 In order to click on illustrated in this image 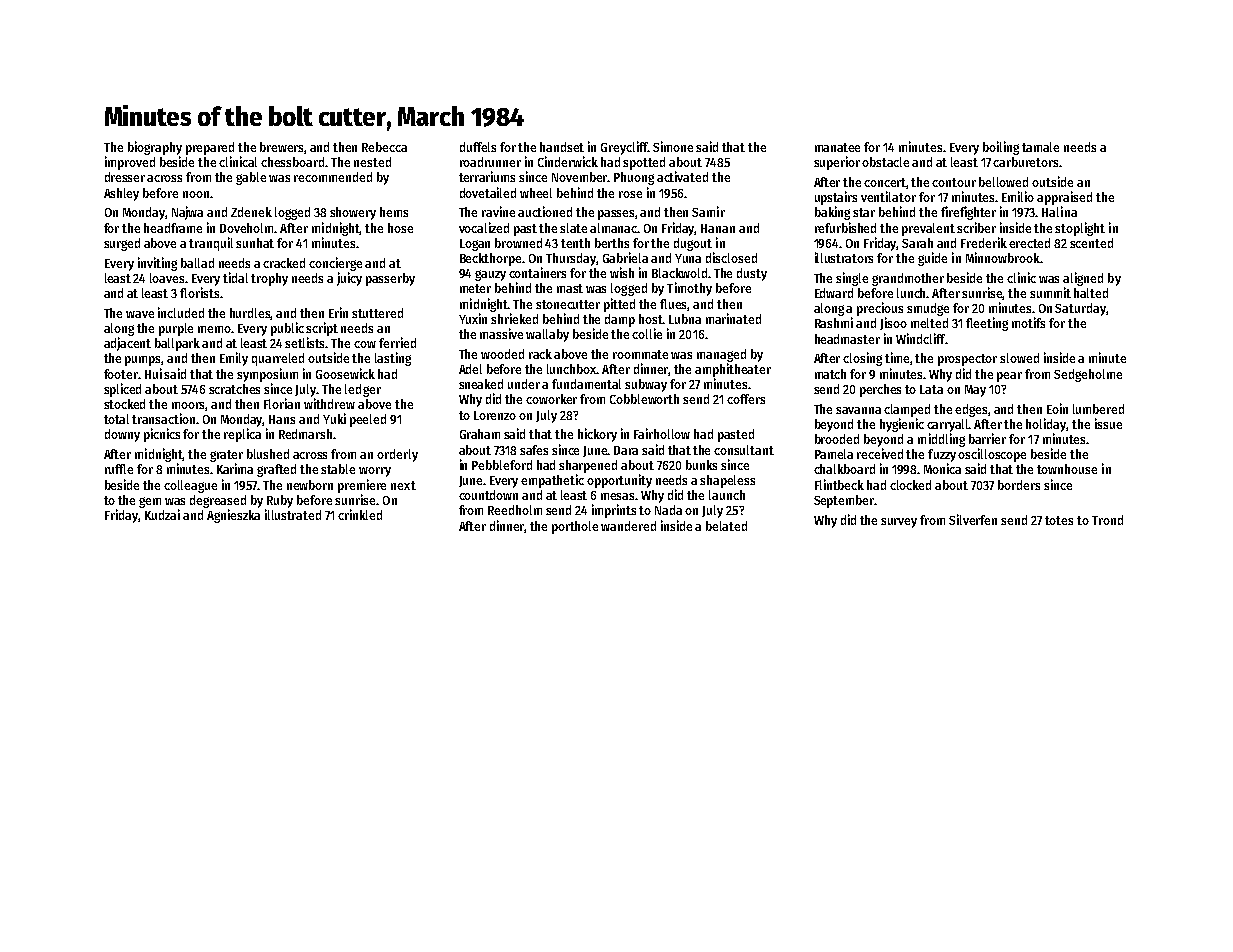, I will do `click(293, 514)`.
